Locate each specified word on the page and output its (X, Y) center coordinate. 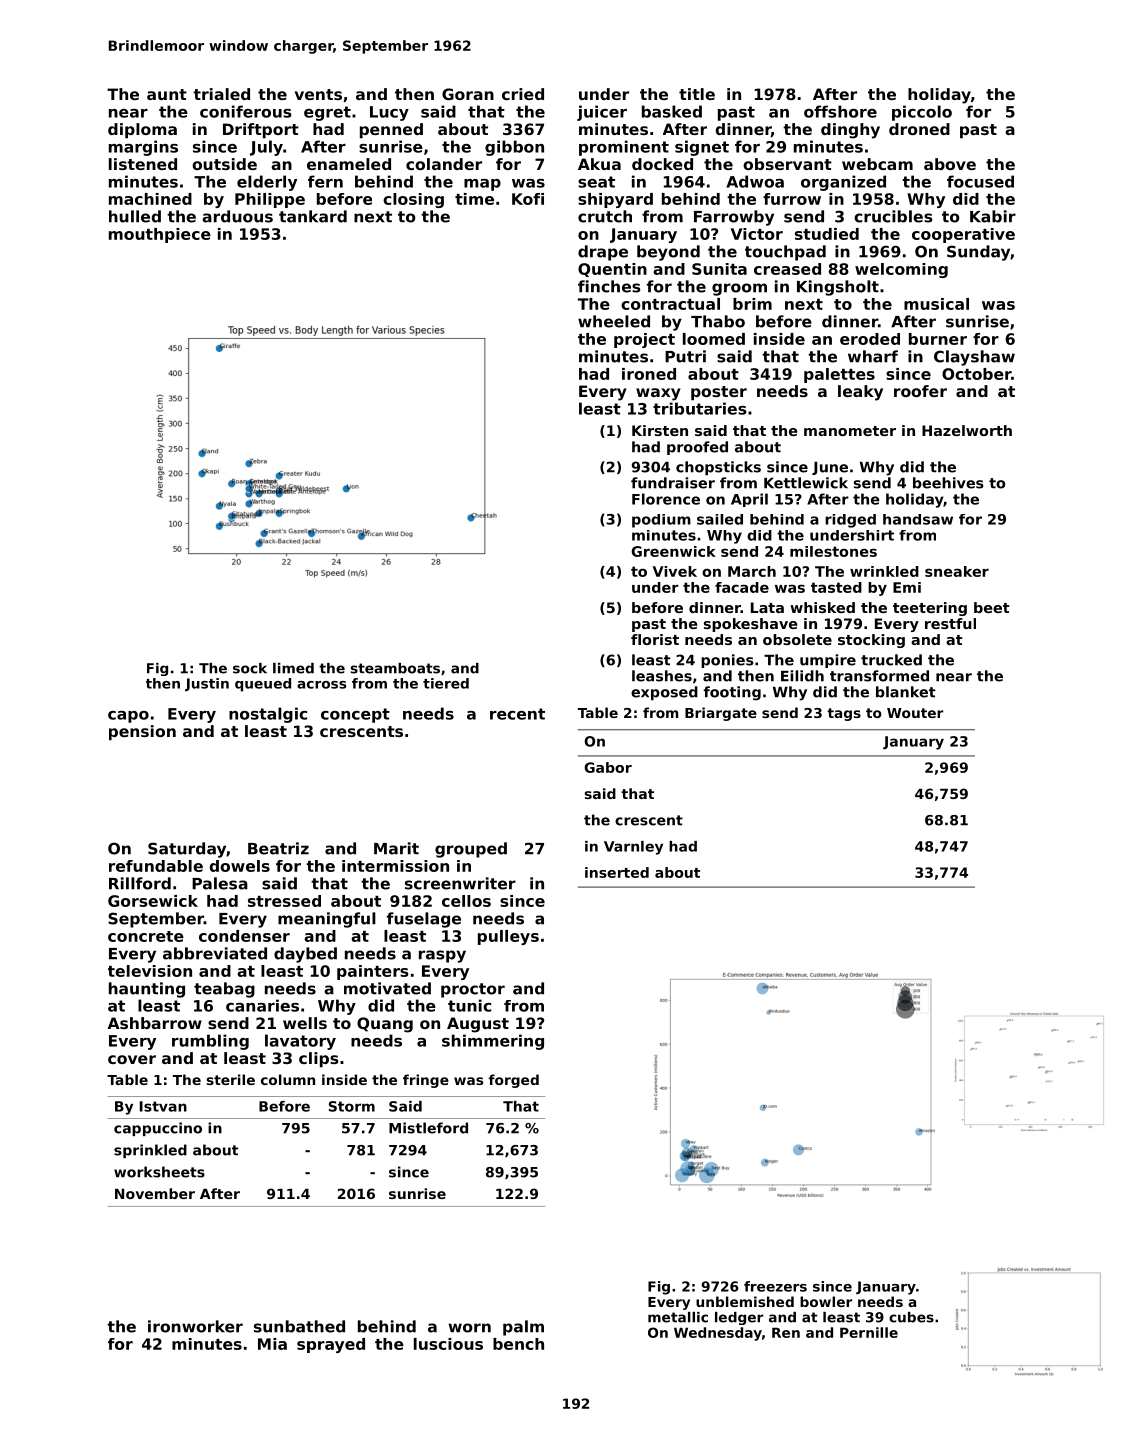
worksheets (159, 1172)
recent (517, 714)
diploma (142, 131)
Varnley (633, 848)
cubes (911, 1317)
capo (128, 717)
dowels (239, 866)
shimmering (493, 1042)
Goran (468, 94)
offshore (840, 111)
